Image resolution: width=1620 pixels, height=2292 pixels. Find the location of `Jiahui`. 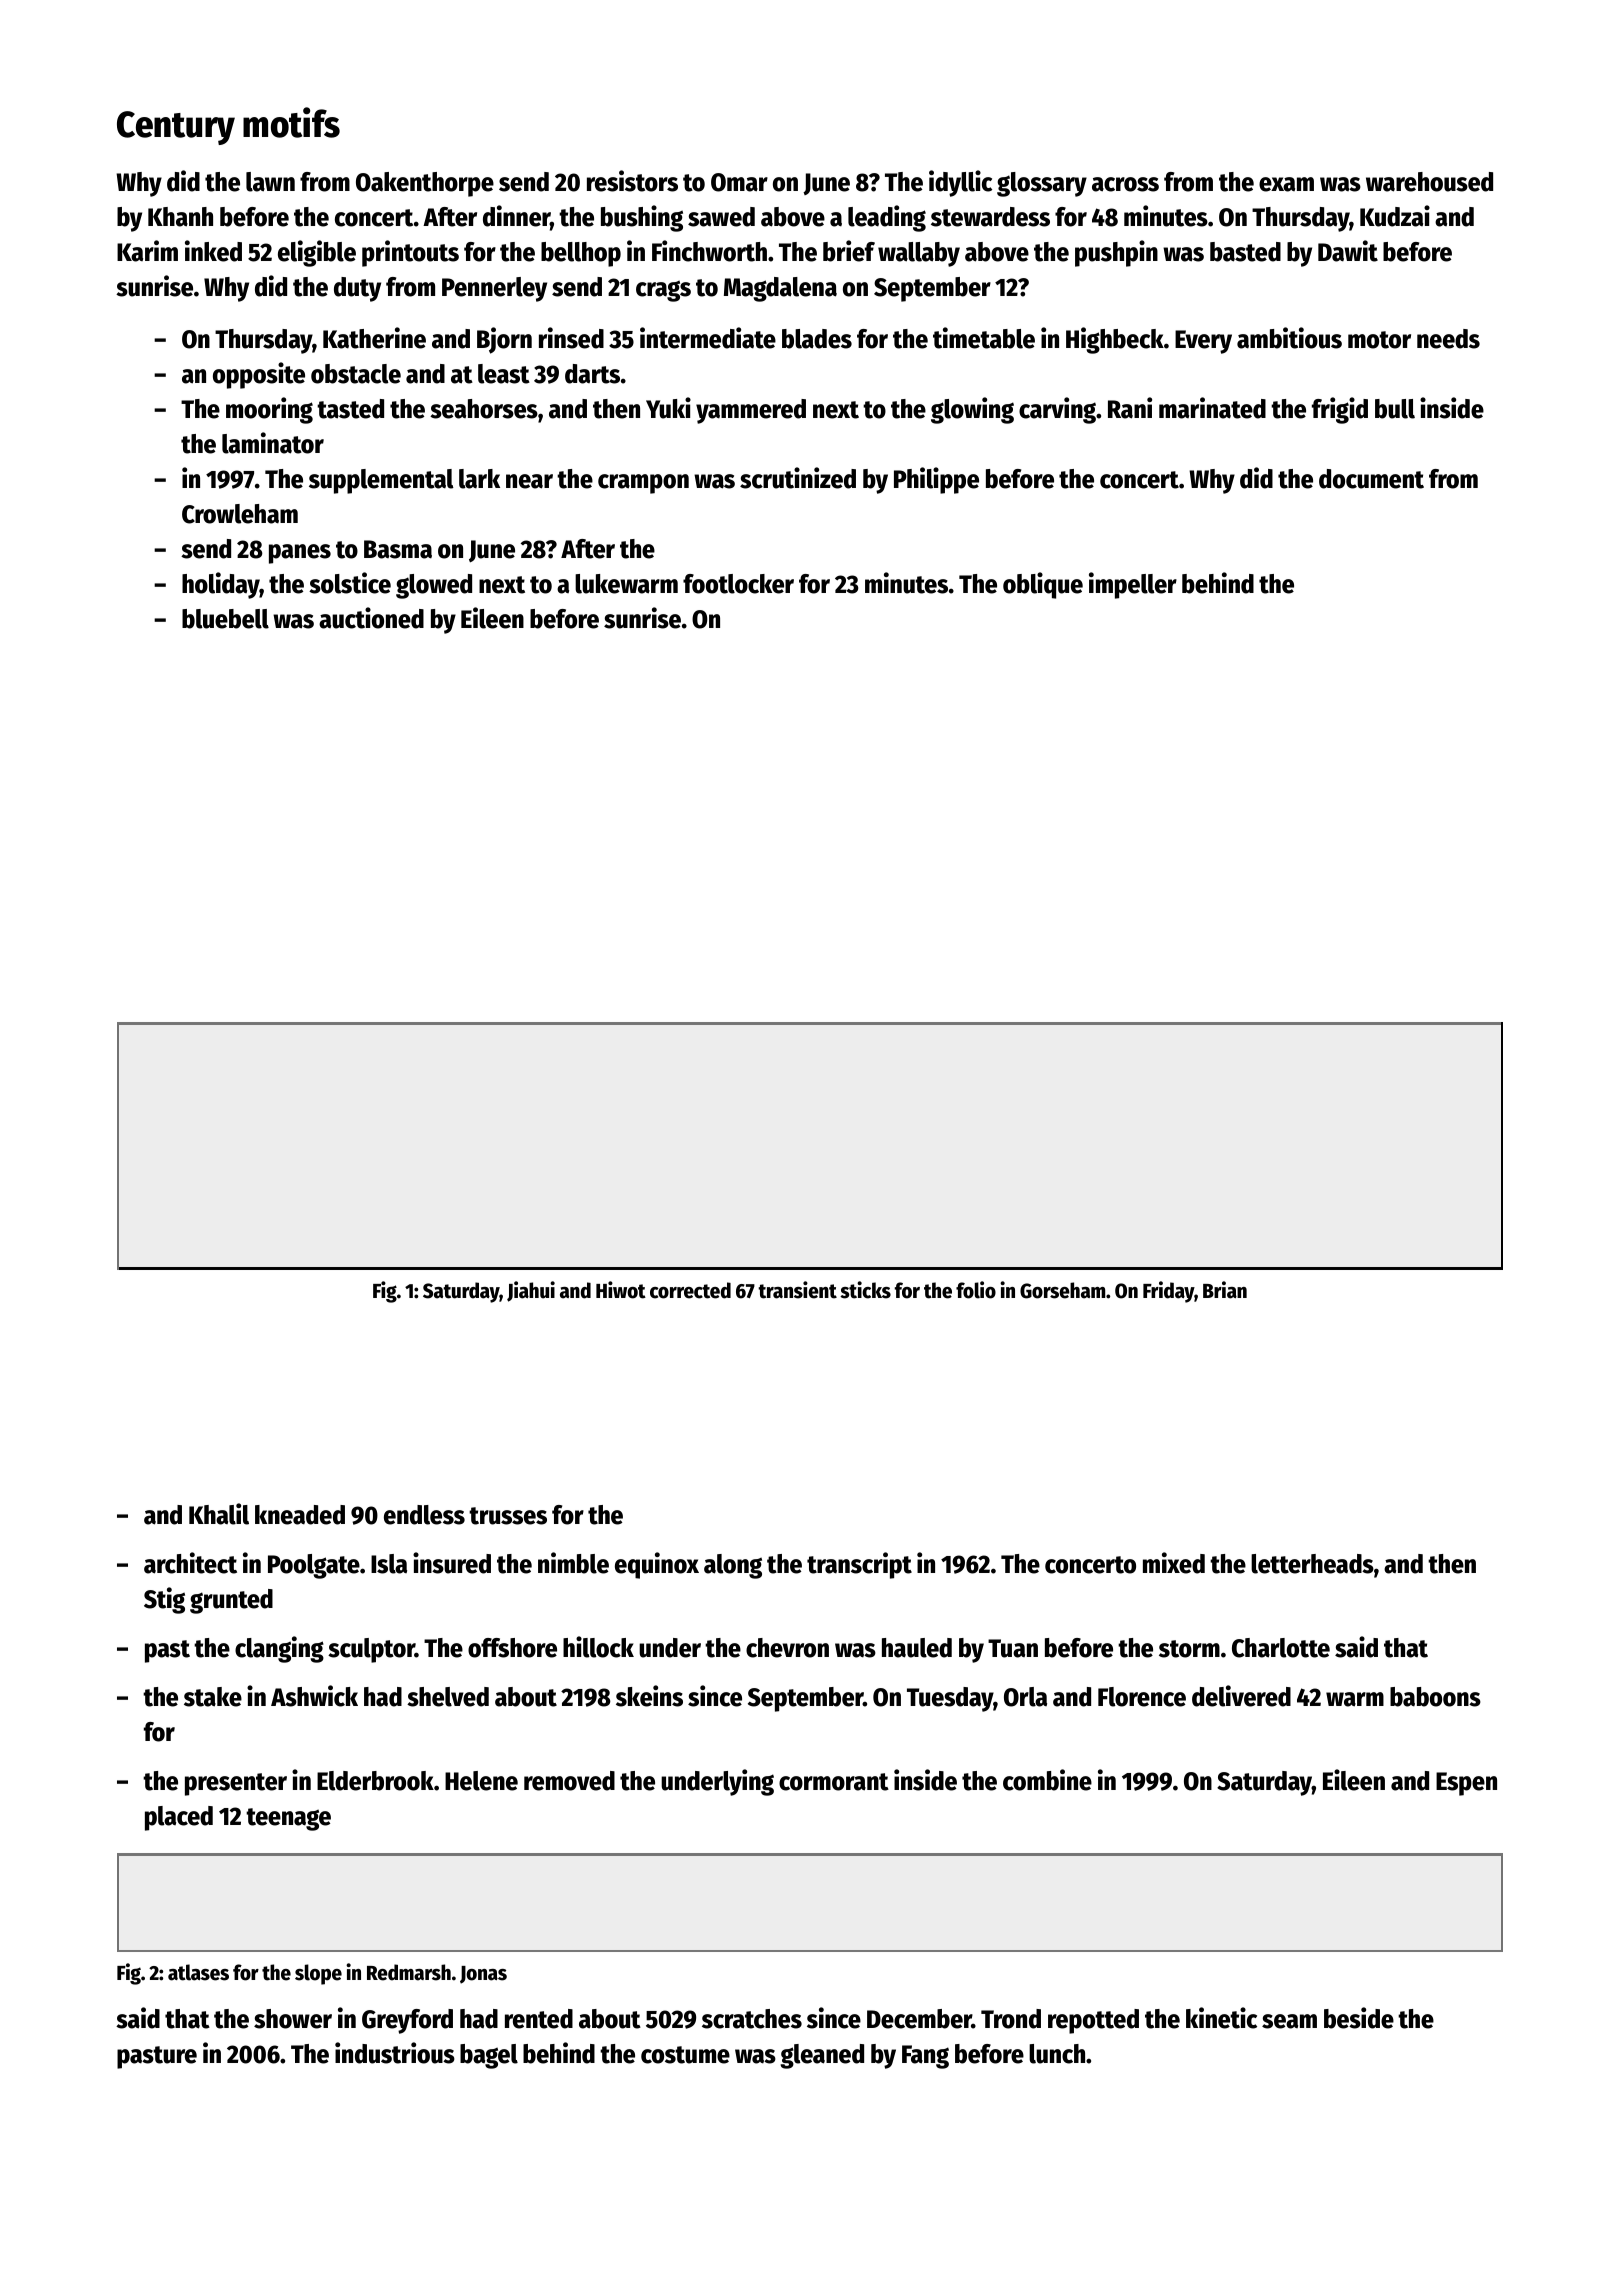

Jiahui is located at coordinates (531, 1291).
